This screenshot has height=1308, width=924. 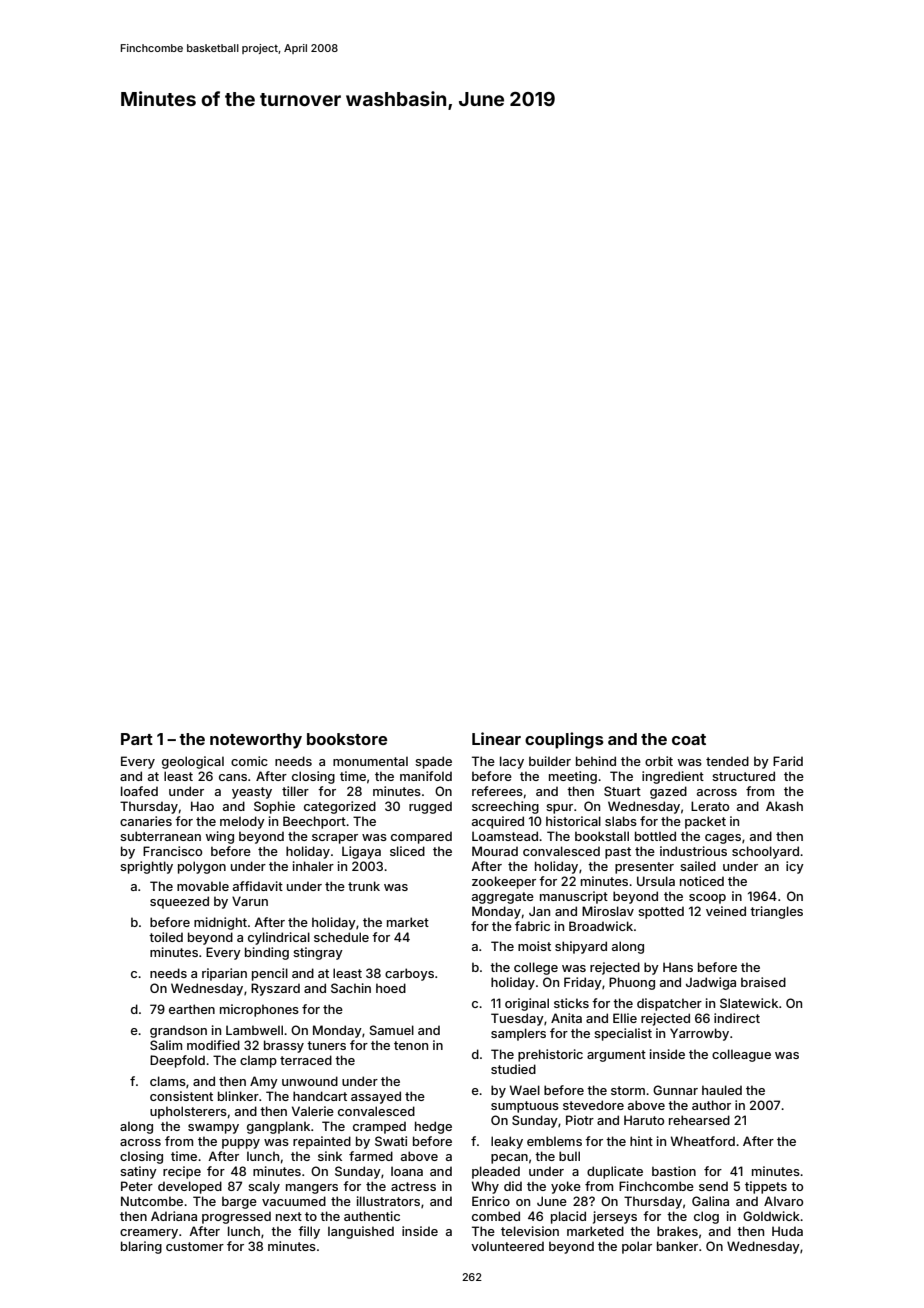 I want to click on Samuel, so click(x=392, y=1030).
